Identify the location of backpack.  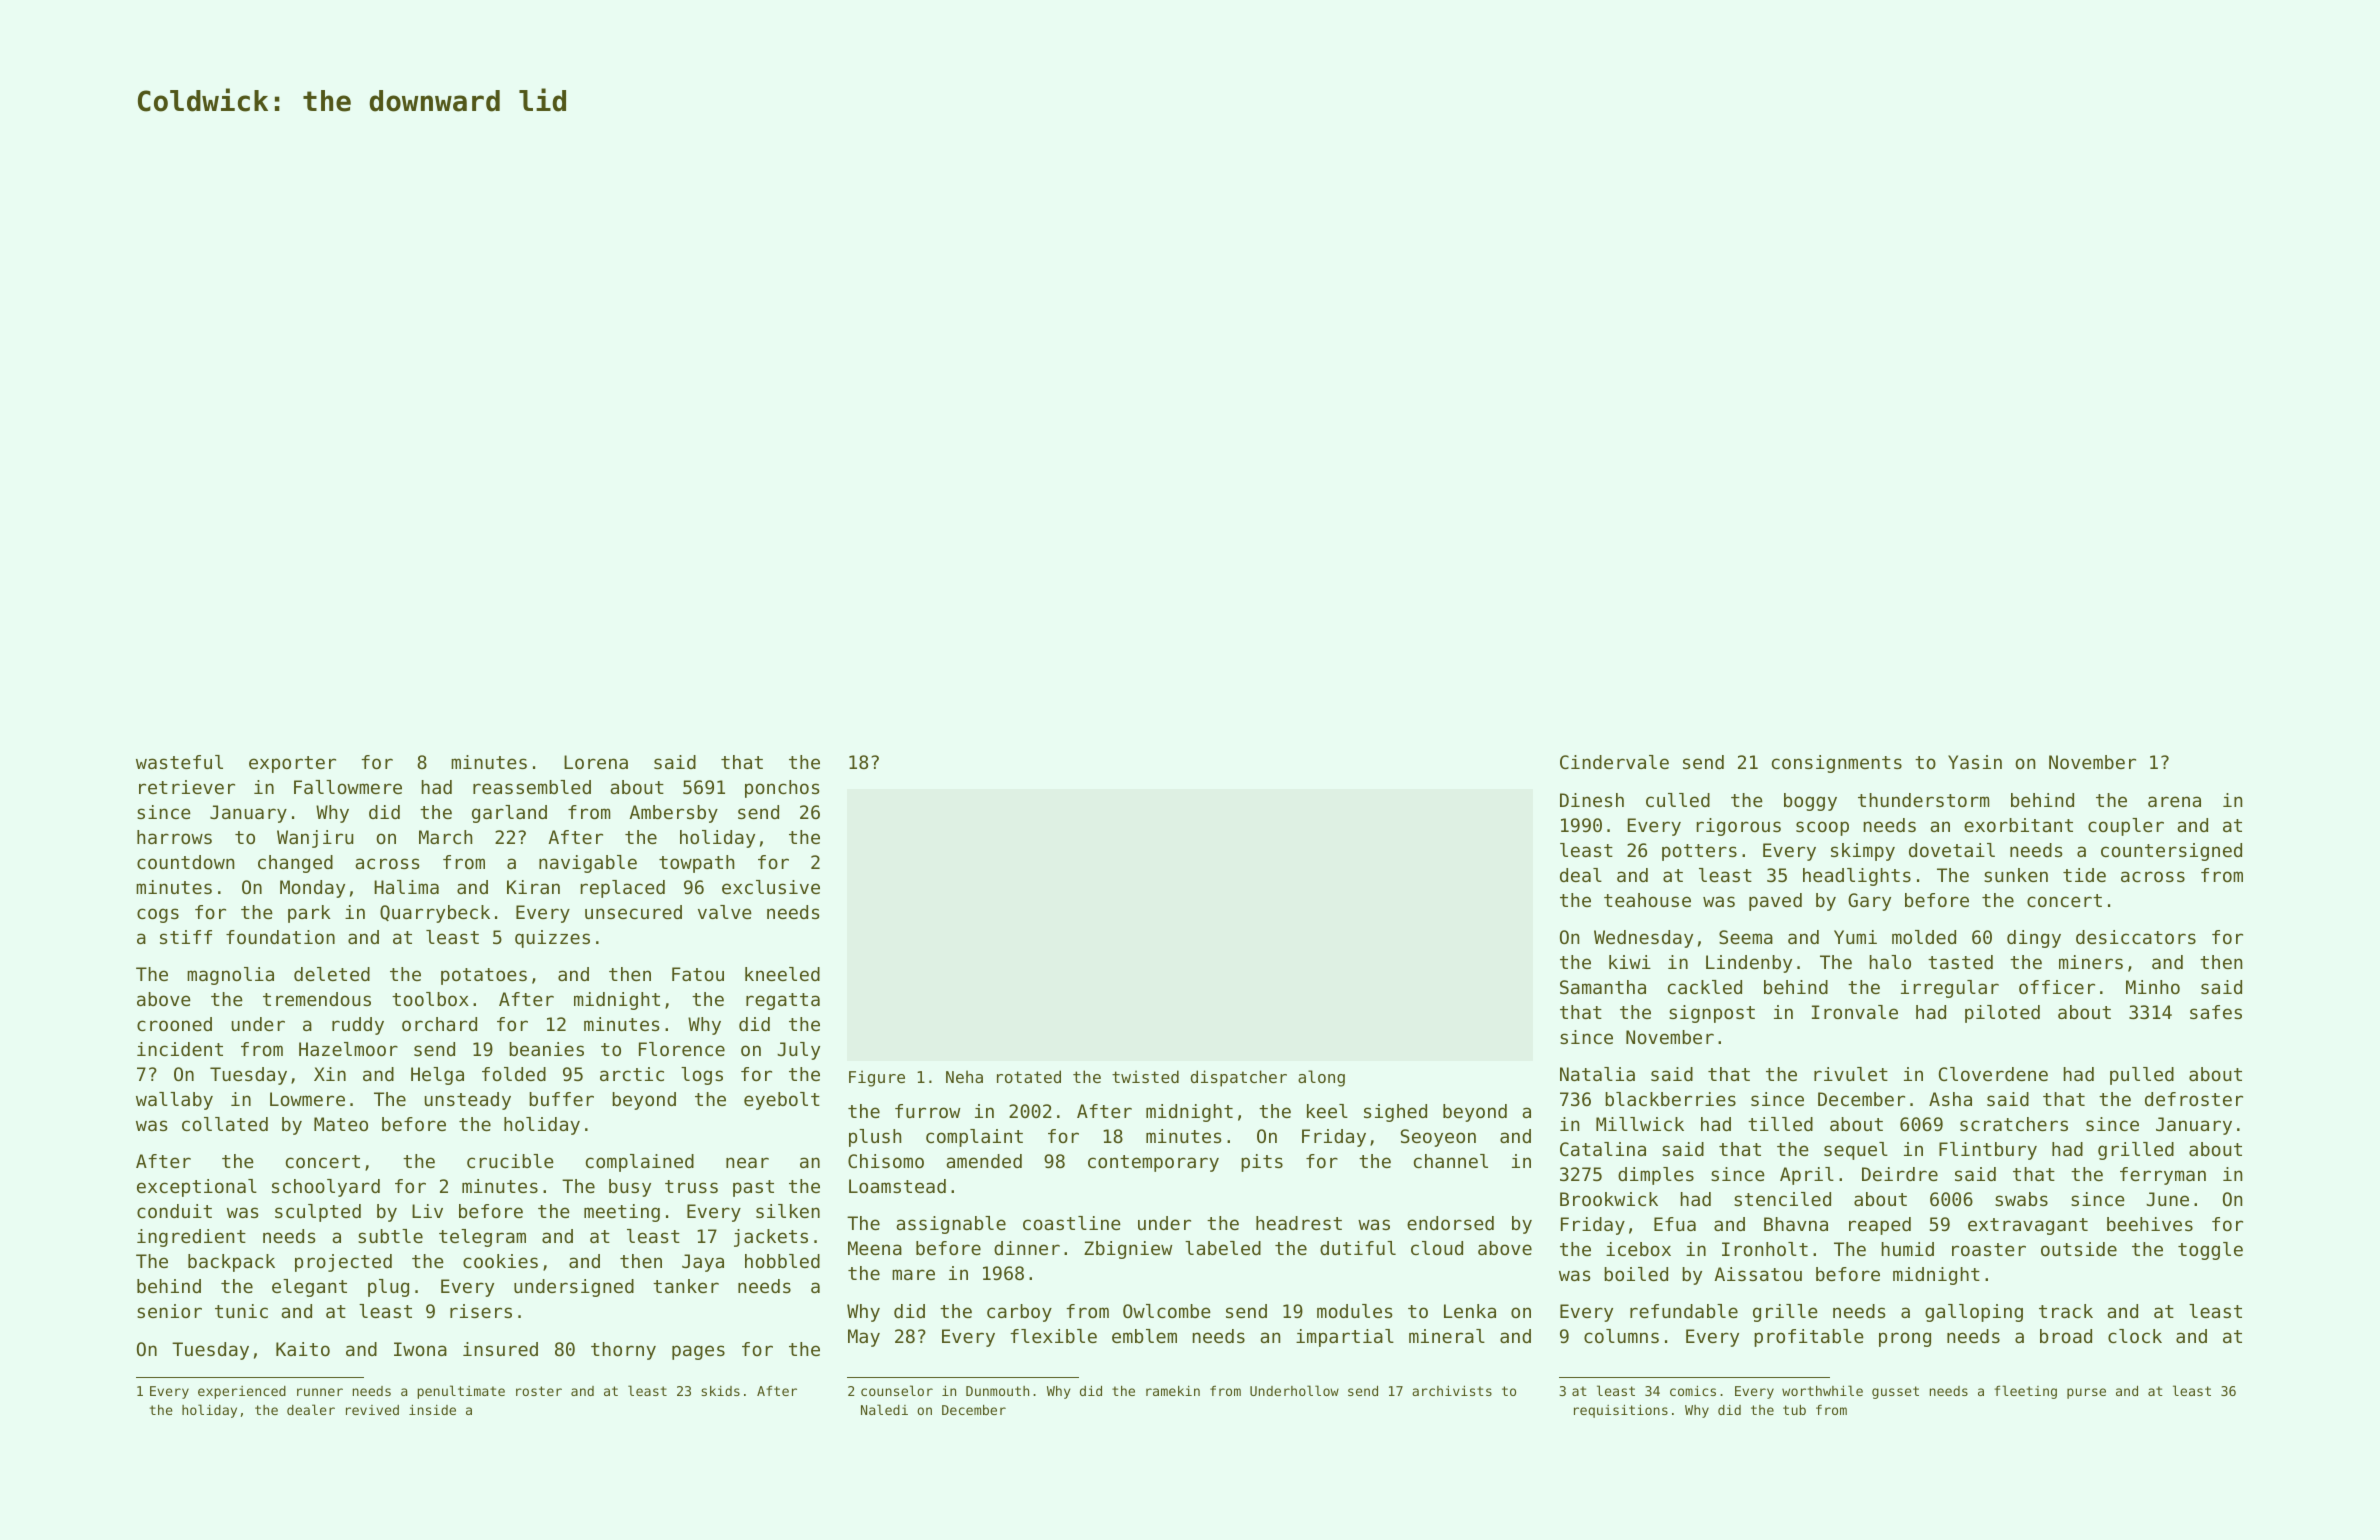
(231, 1263).
